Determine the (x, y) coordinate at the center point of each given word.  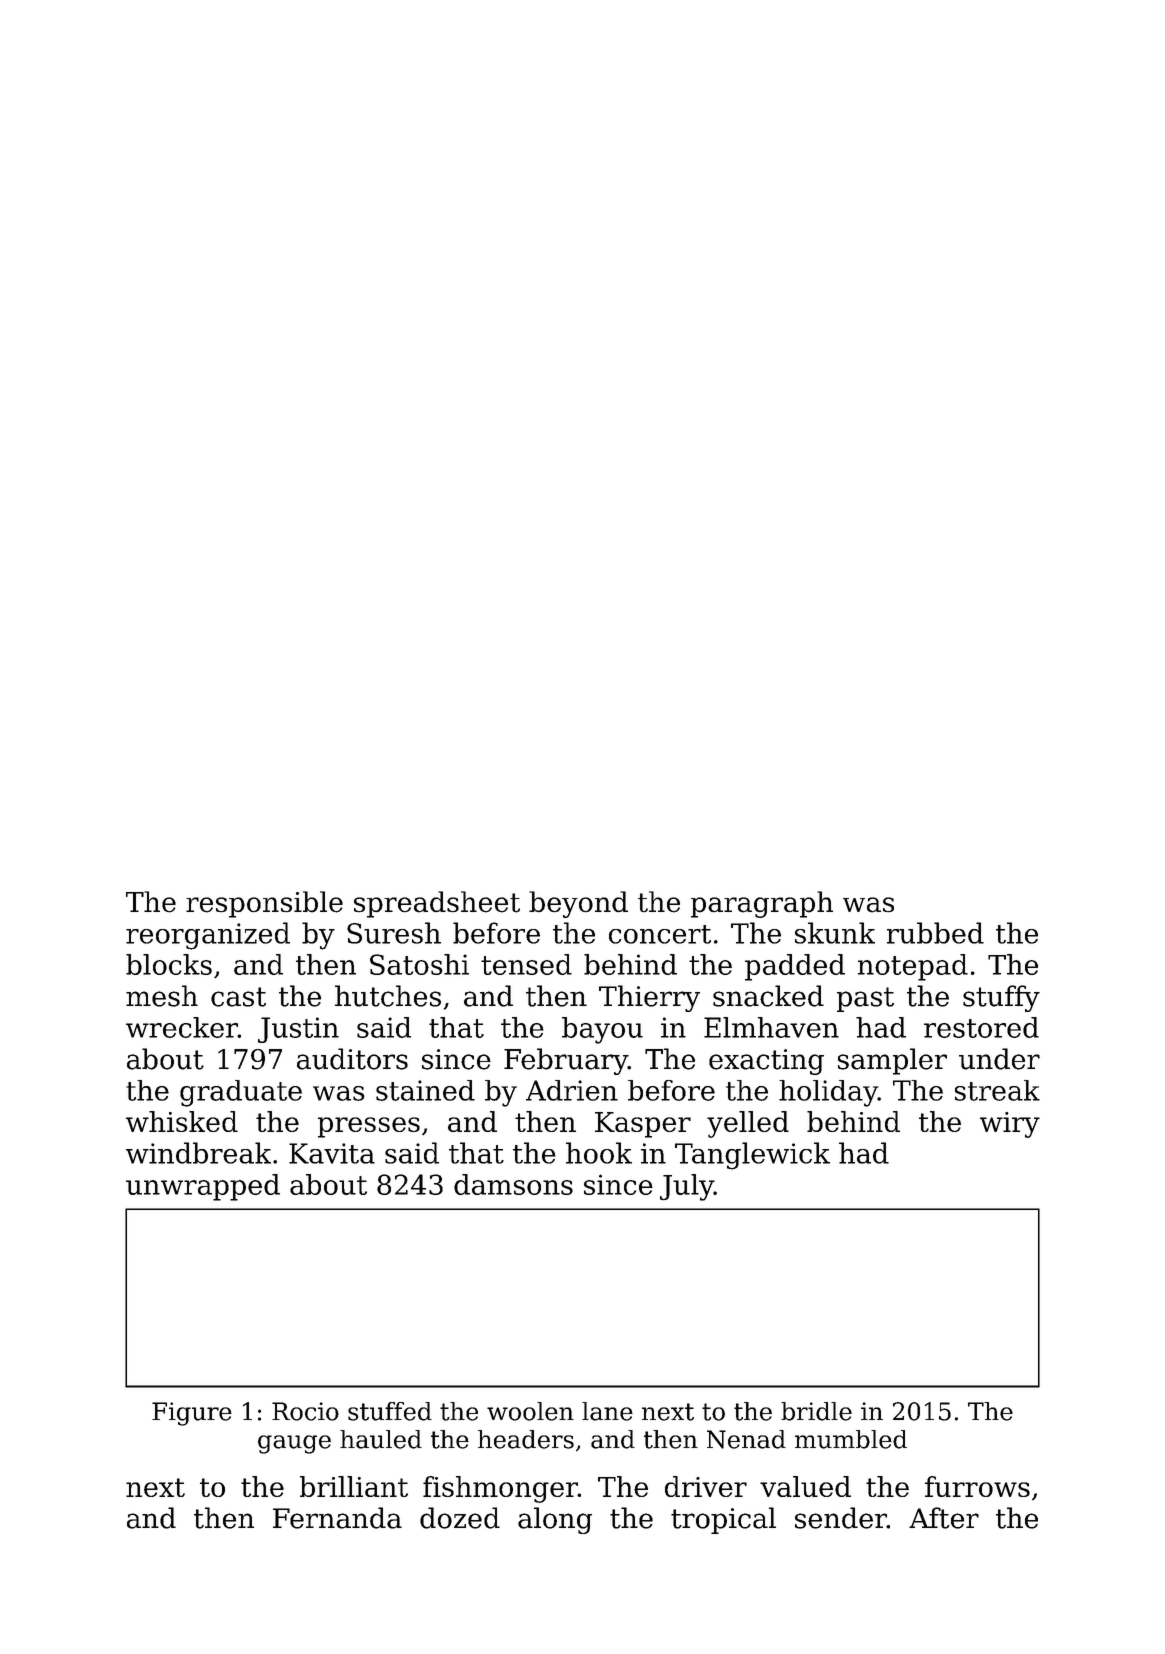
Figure (192, 1414)
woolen (530, 1411)
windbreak (198, 1153)
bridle (816, 1411)
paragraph (762, 904)
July (687, 1187)
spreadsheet (437, 904)
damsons (513, 1184)
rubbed (935, 933)
